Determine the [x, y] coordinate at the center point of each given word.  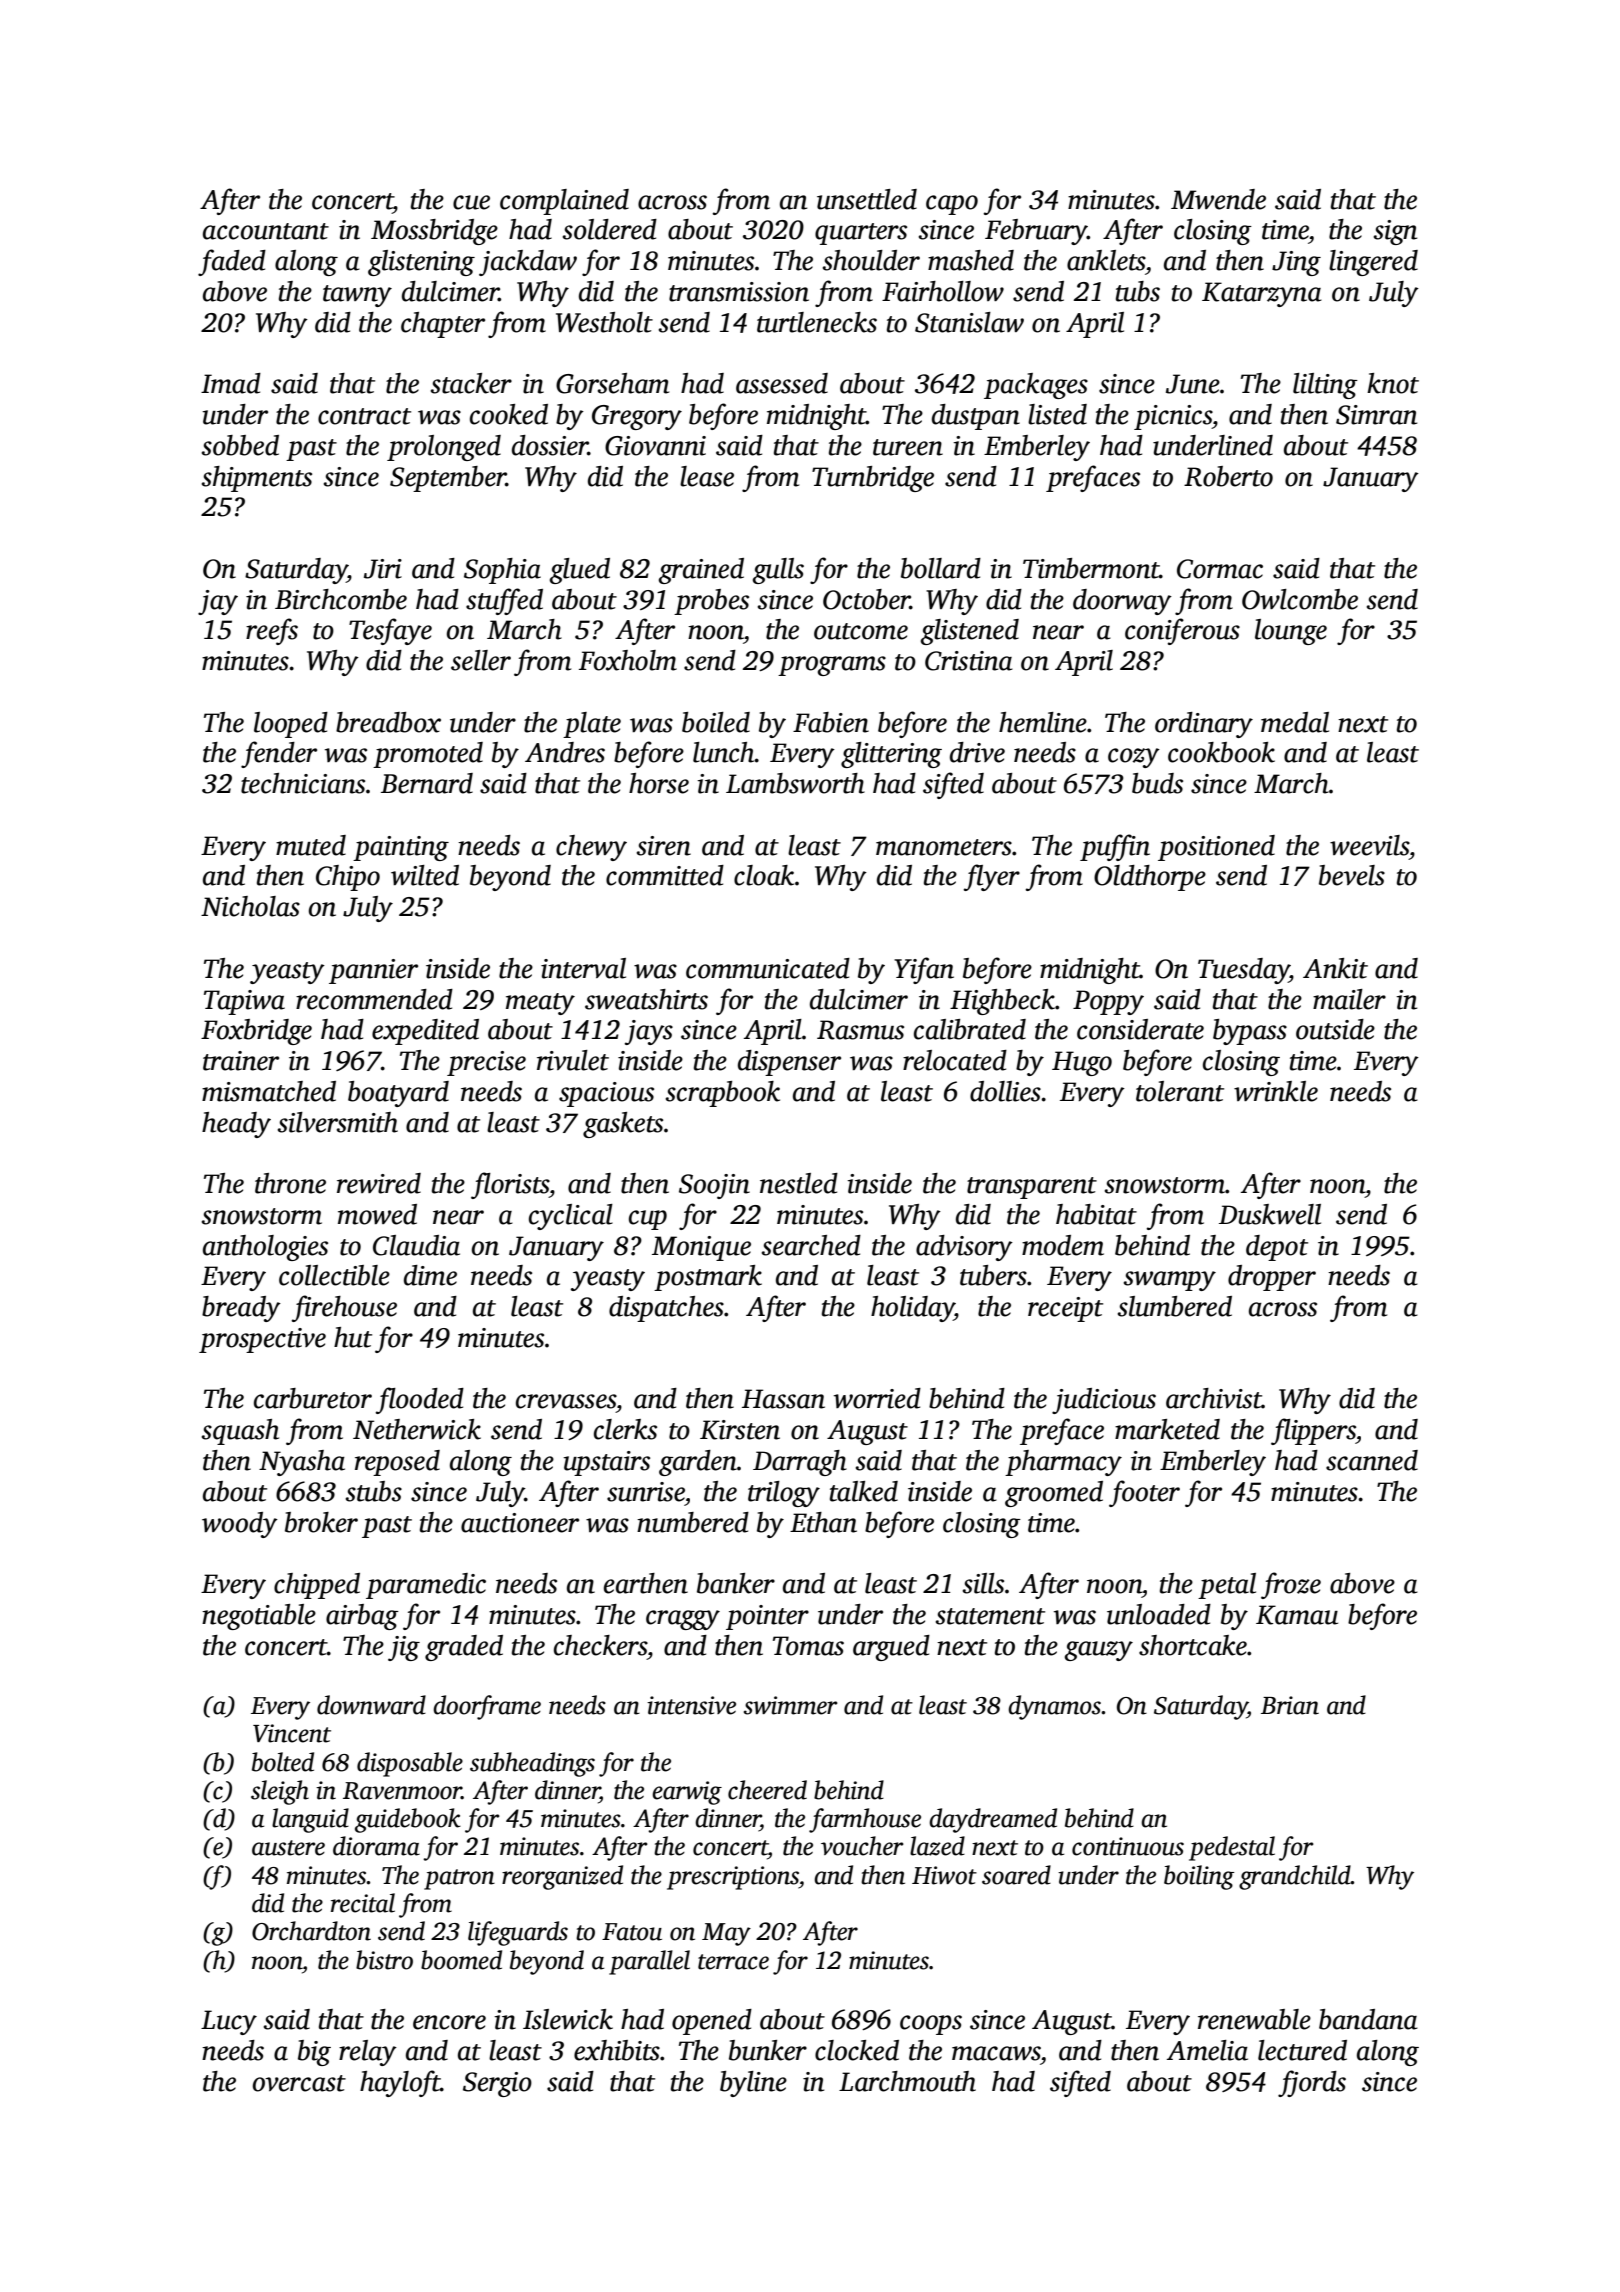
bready [241, 1309]
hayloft [400, 2083]
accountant [266, 231]
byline [753, 2084]
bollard [941, 568]
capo [952, 205]
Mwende [1218, 199]
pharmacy [1063, 1463]
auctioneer [520, 1523]
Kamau [1297, 1615]
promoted [428, 755]
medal [1295, 722]
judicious [1104, 1401]
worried [877, 1398]
